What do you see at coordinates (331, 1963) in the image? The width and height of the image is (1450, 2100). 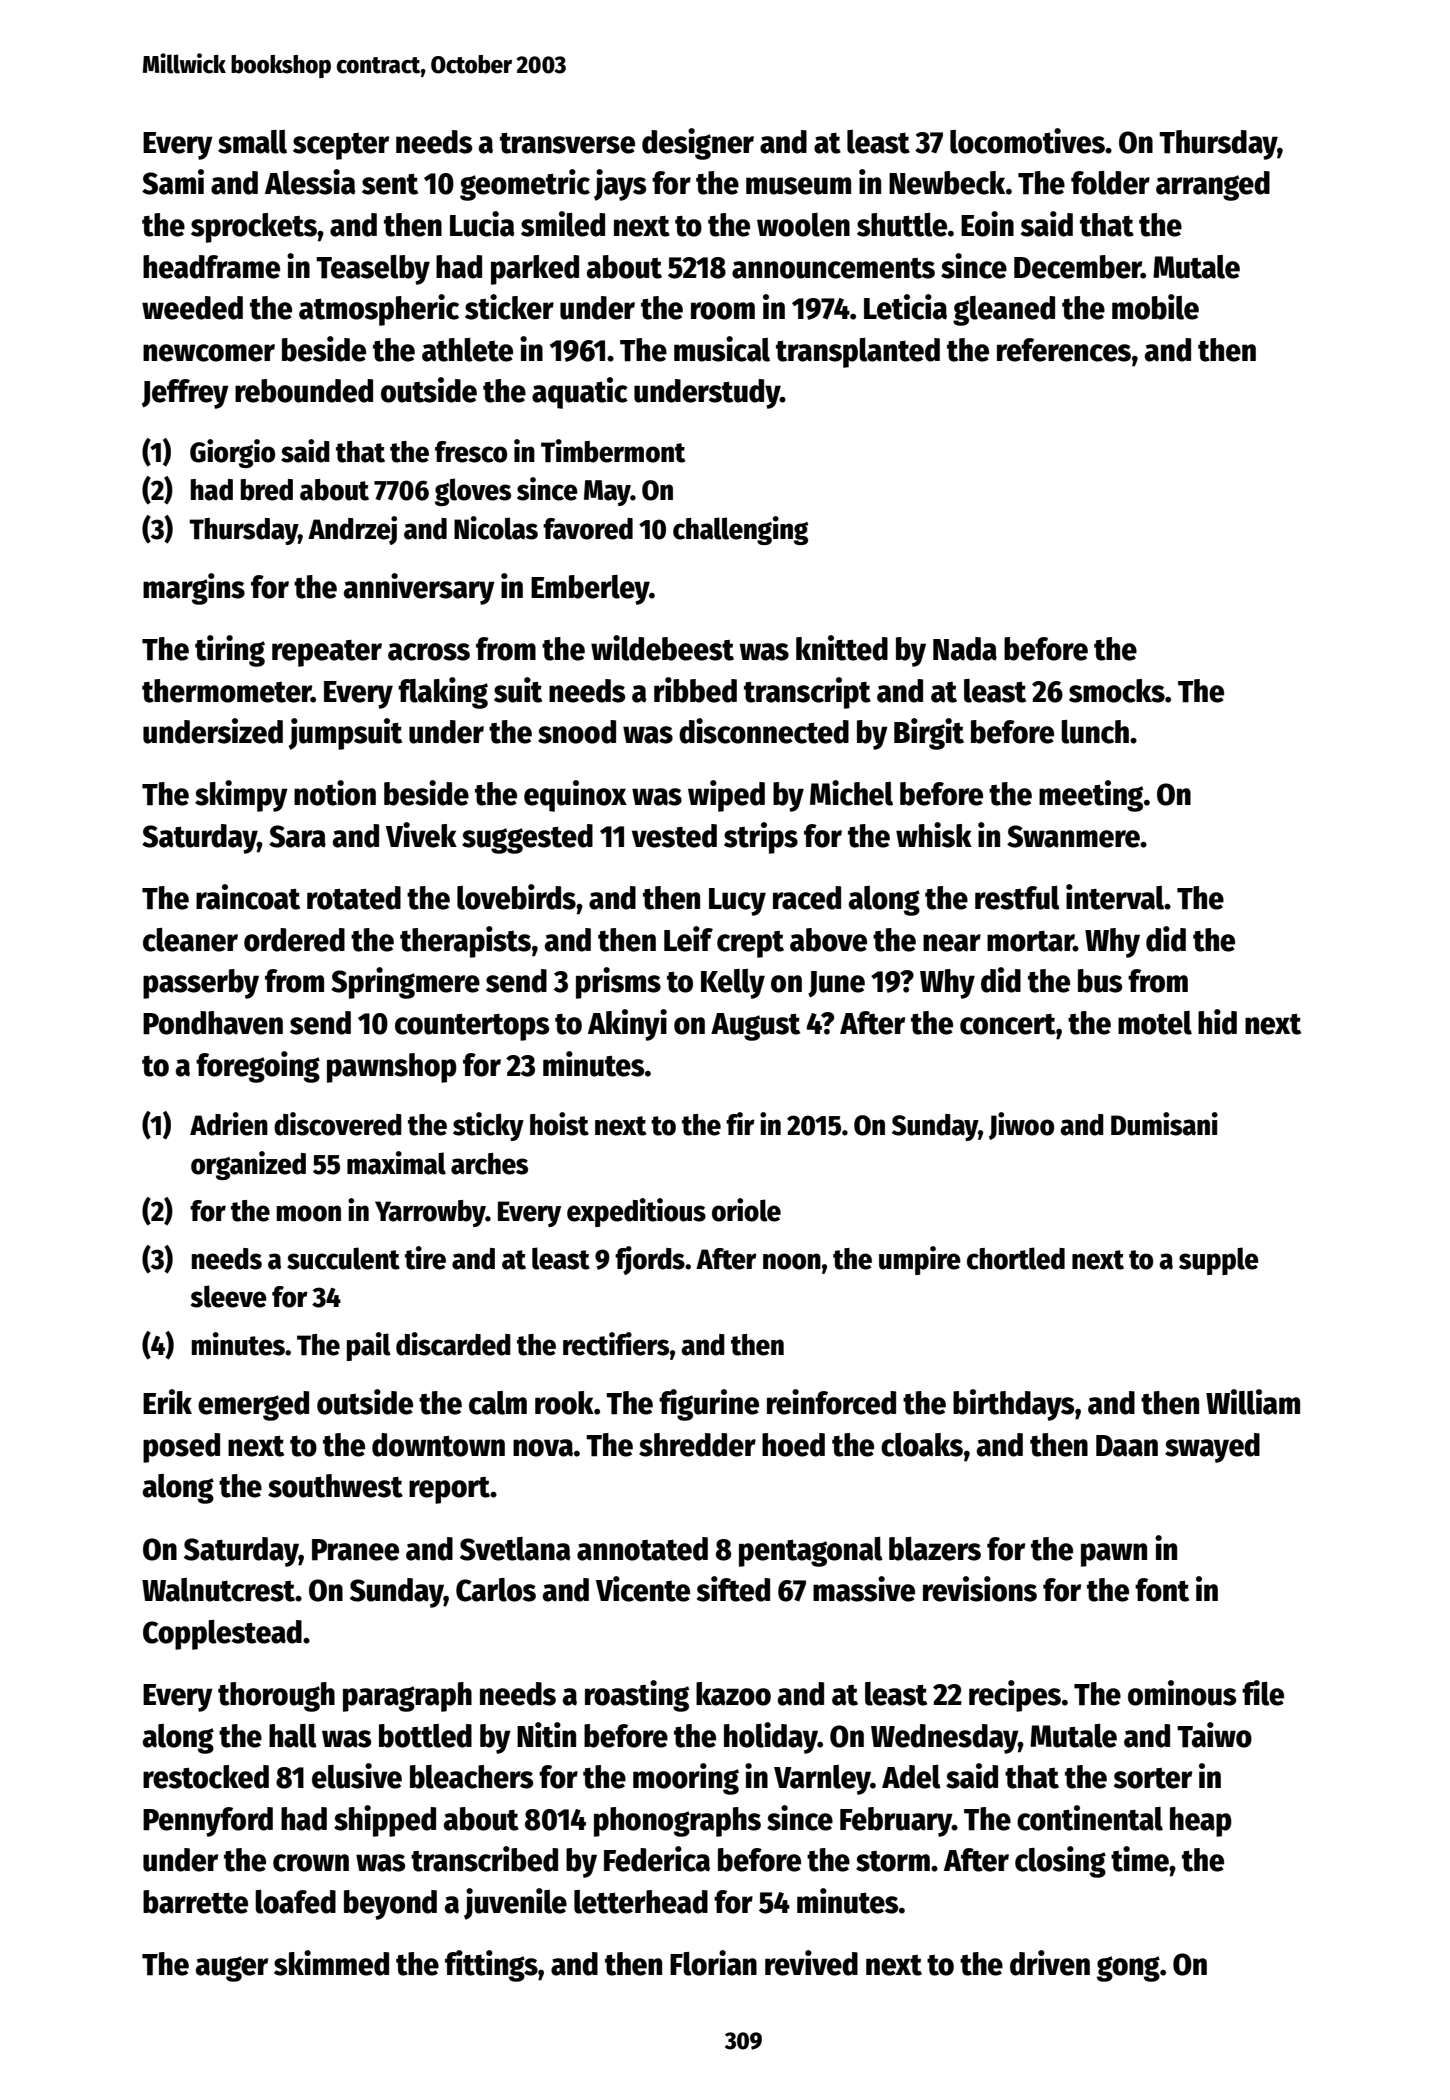 I see `skimmed` at bounding box center [331, 1963].
